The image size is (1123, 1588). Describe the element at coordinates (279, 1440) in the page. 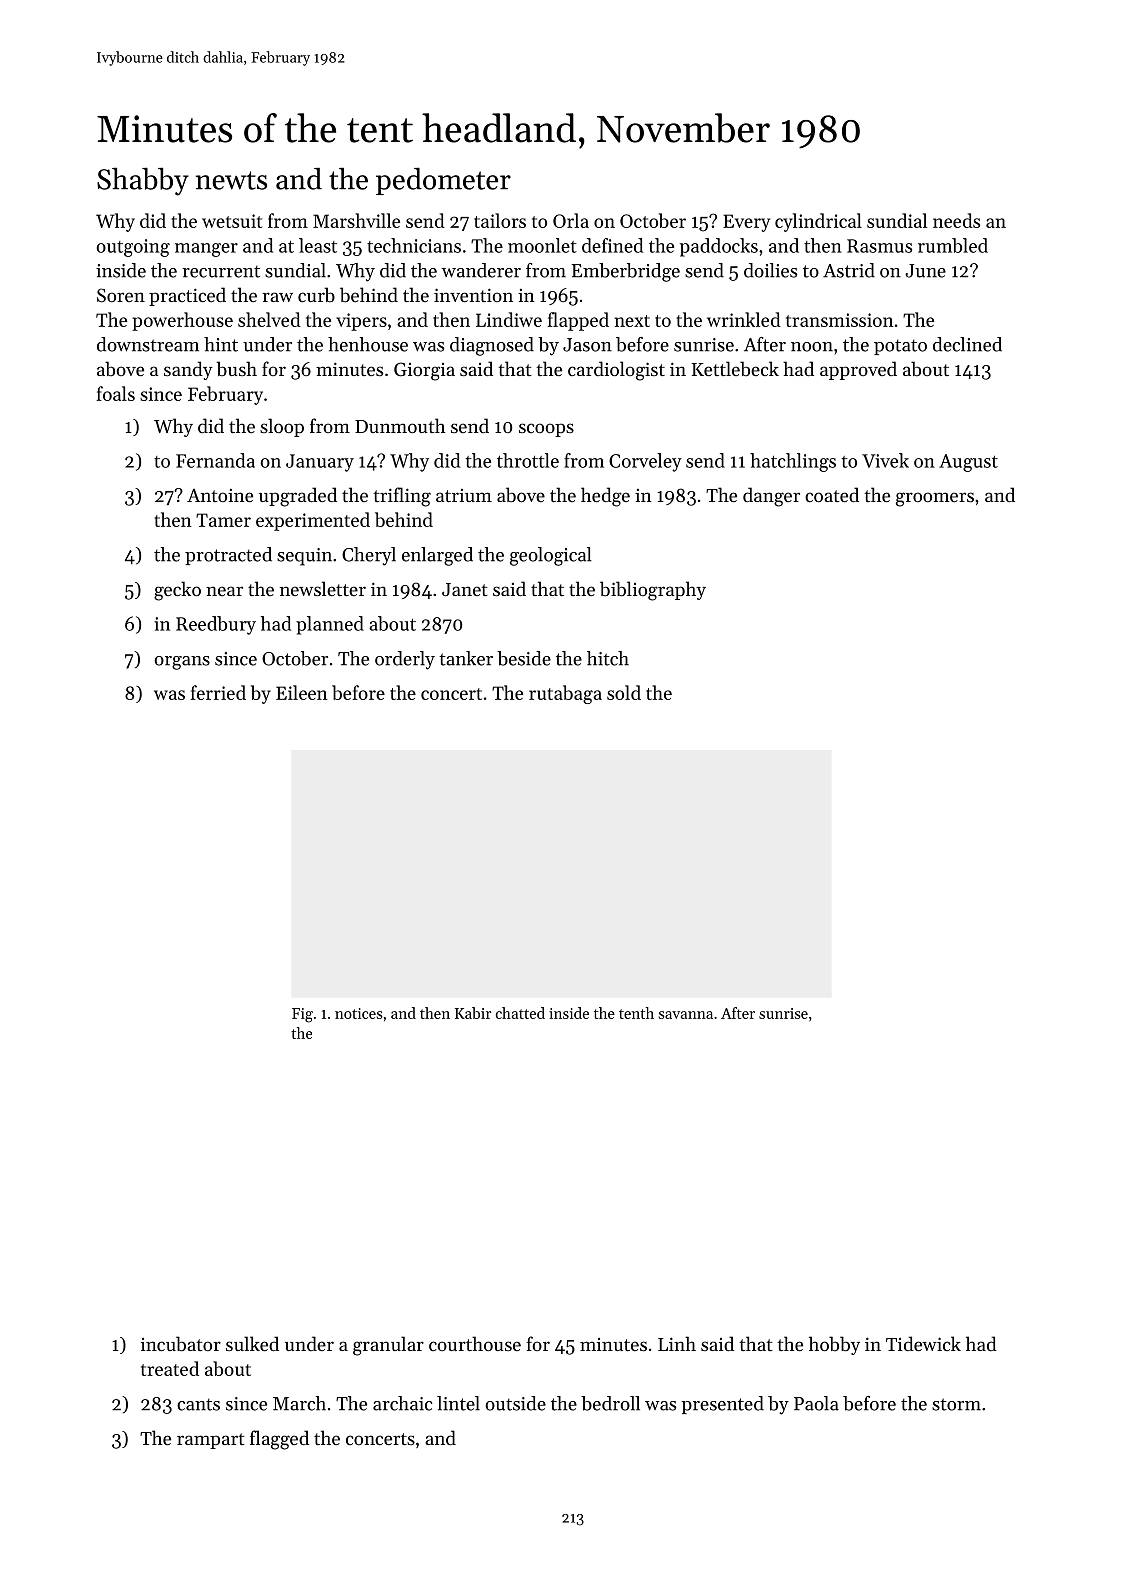

I see `flagged` at that location.
